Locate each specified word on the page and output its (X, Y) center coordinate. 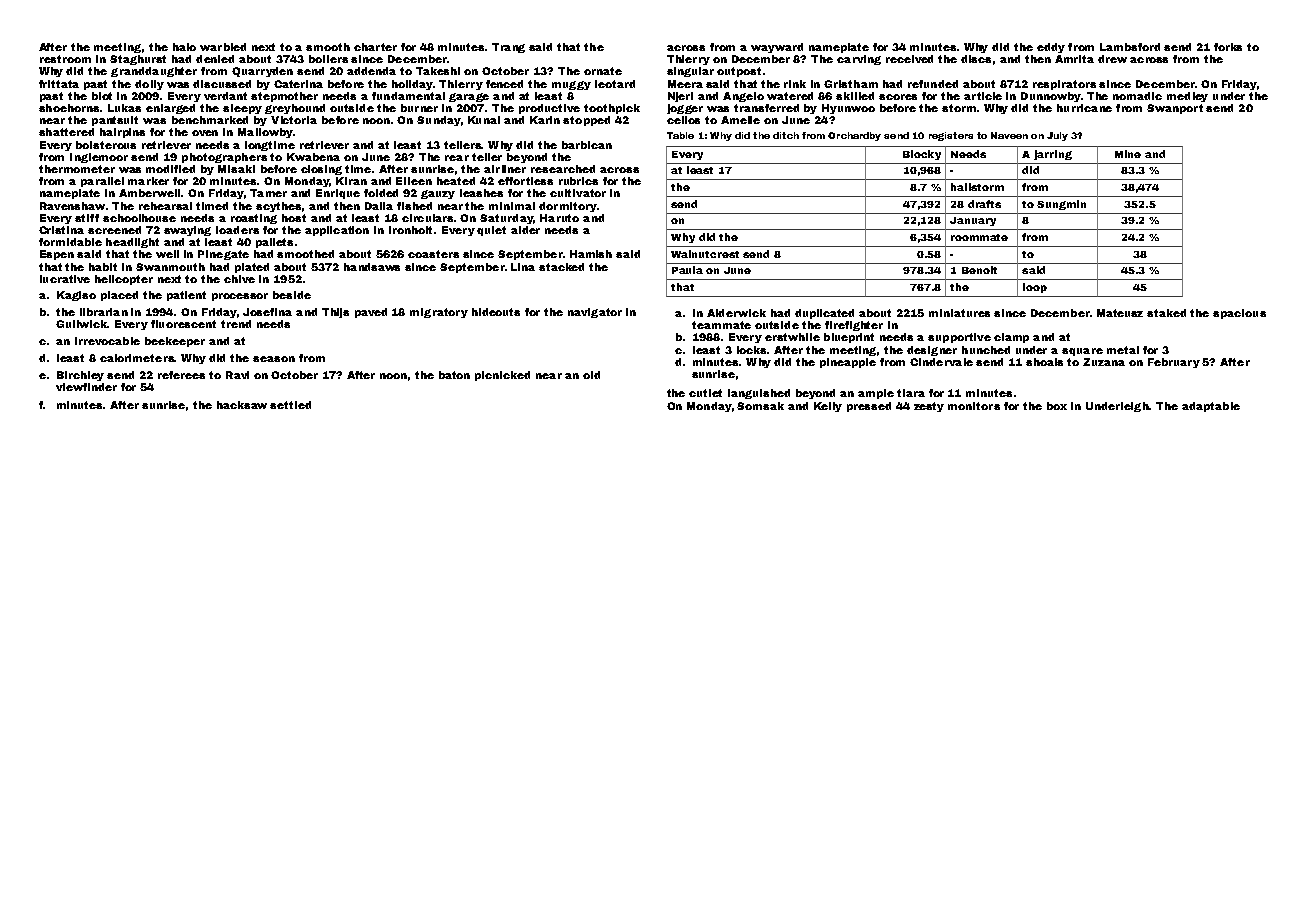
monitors (974, 406)
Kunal (484, 120)
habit (103, 267)
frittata (59, 84)
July (1057, 136)
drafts (984, 204)
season (274, 359)
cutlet (705, 393)
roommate (979, 237)
